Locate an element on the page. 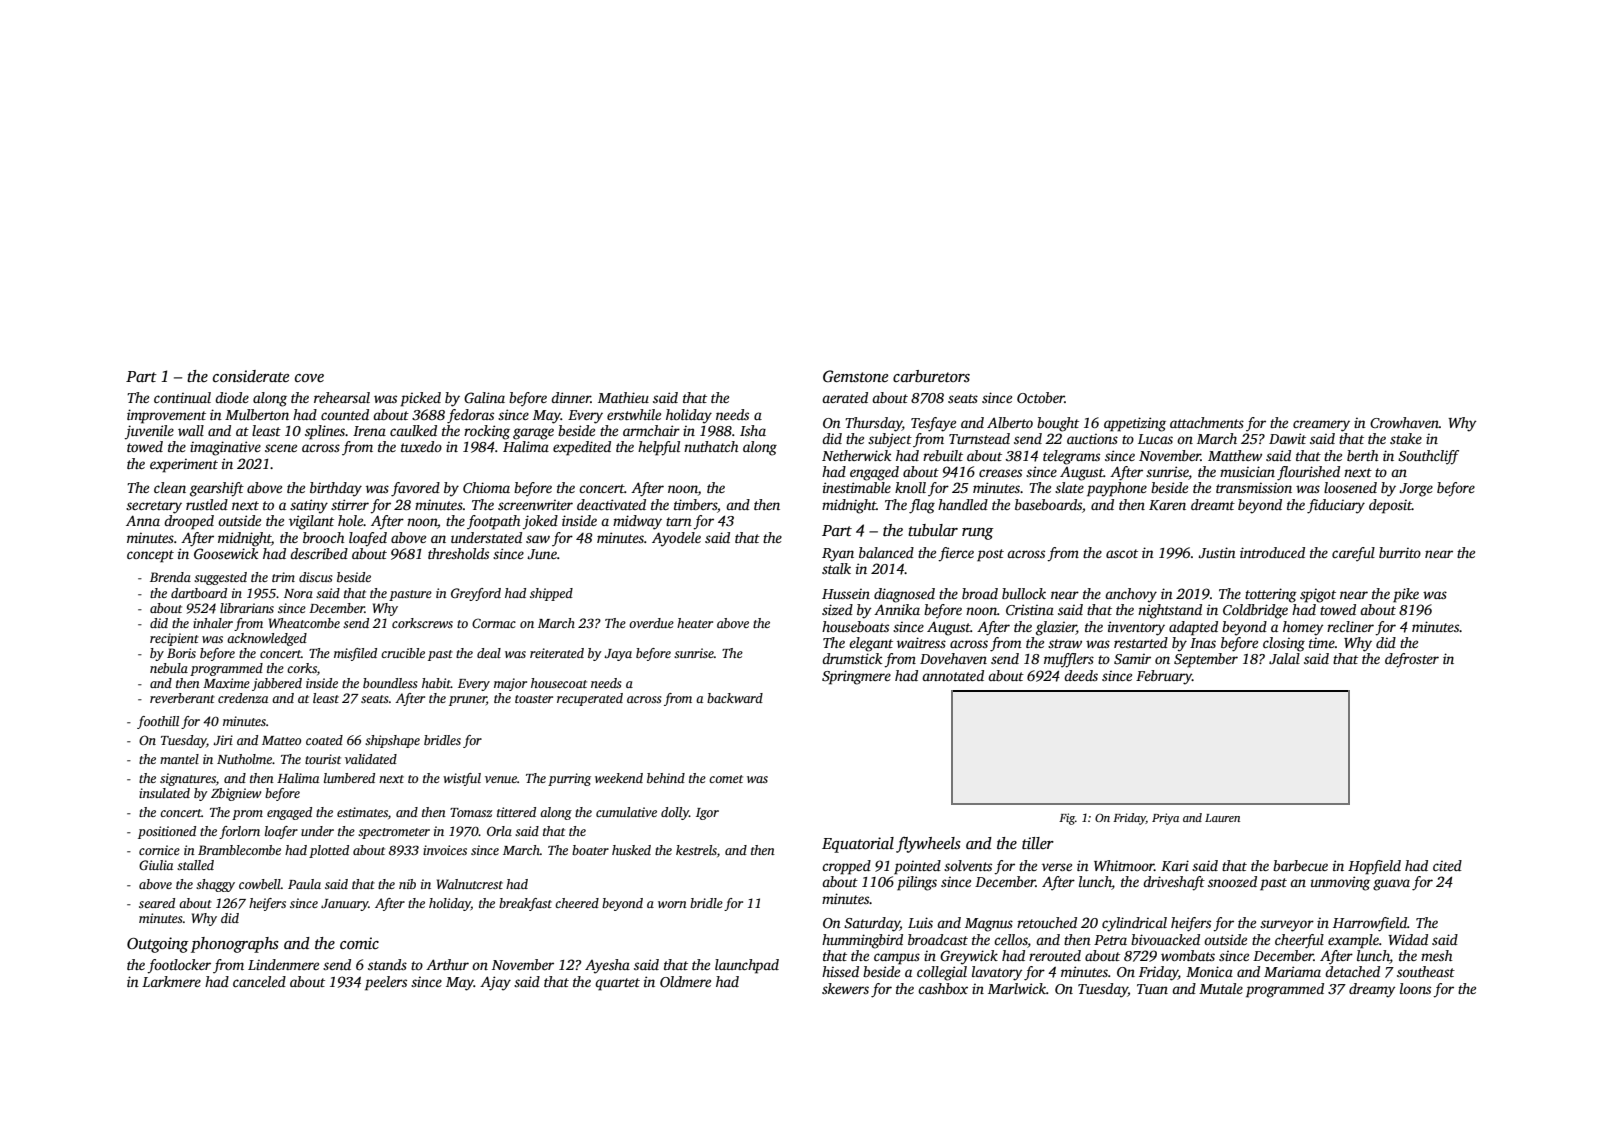  phonographs is located at coordinates (235, 945).
